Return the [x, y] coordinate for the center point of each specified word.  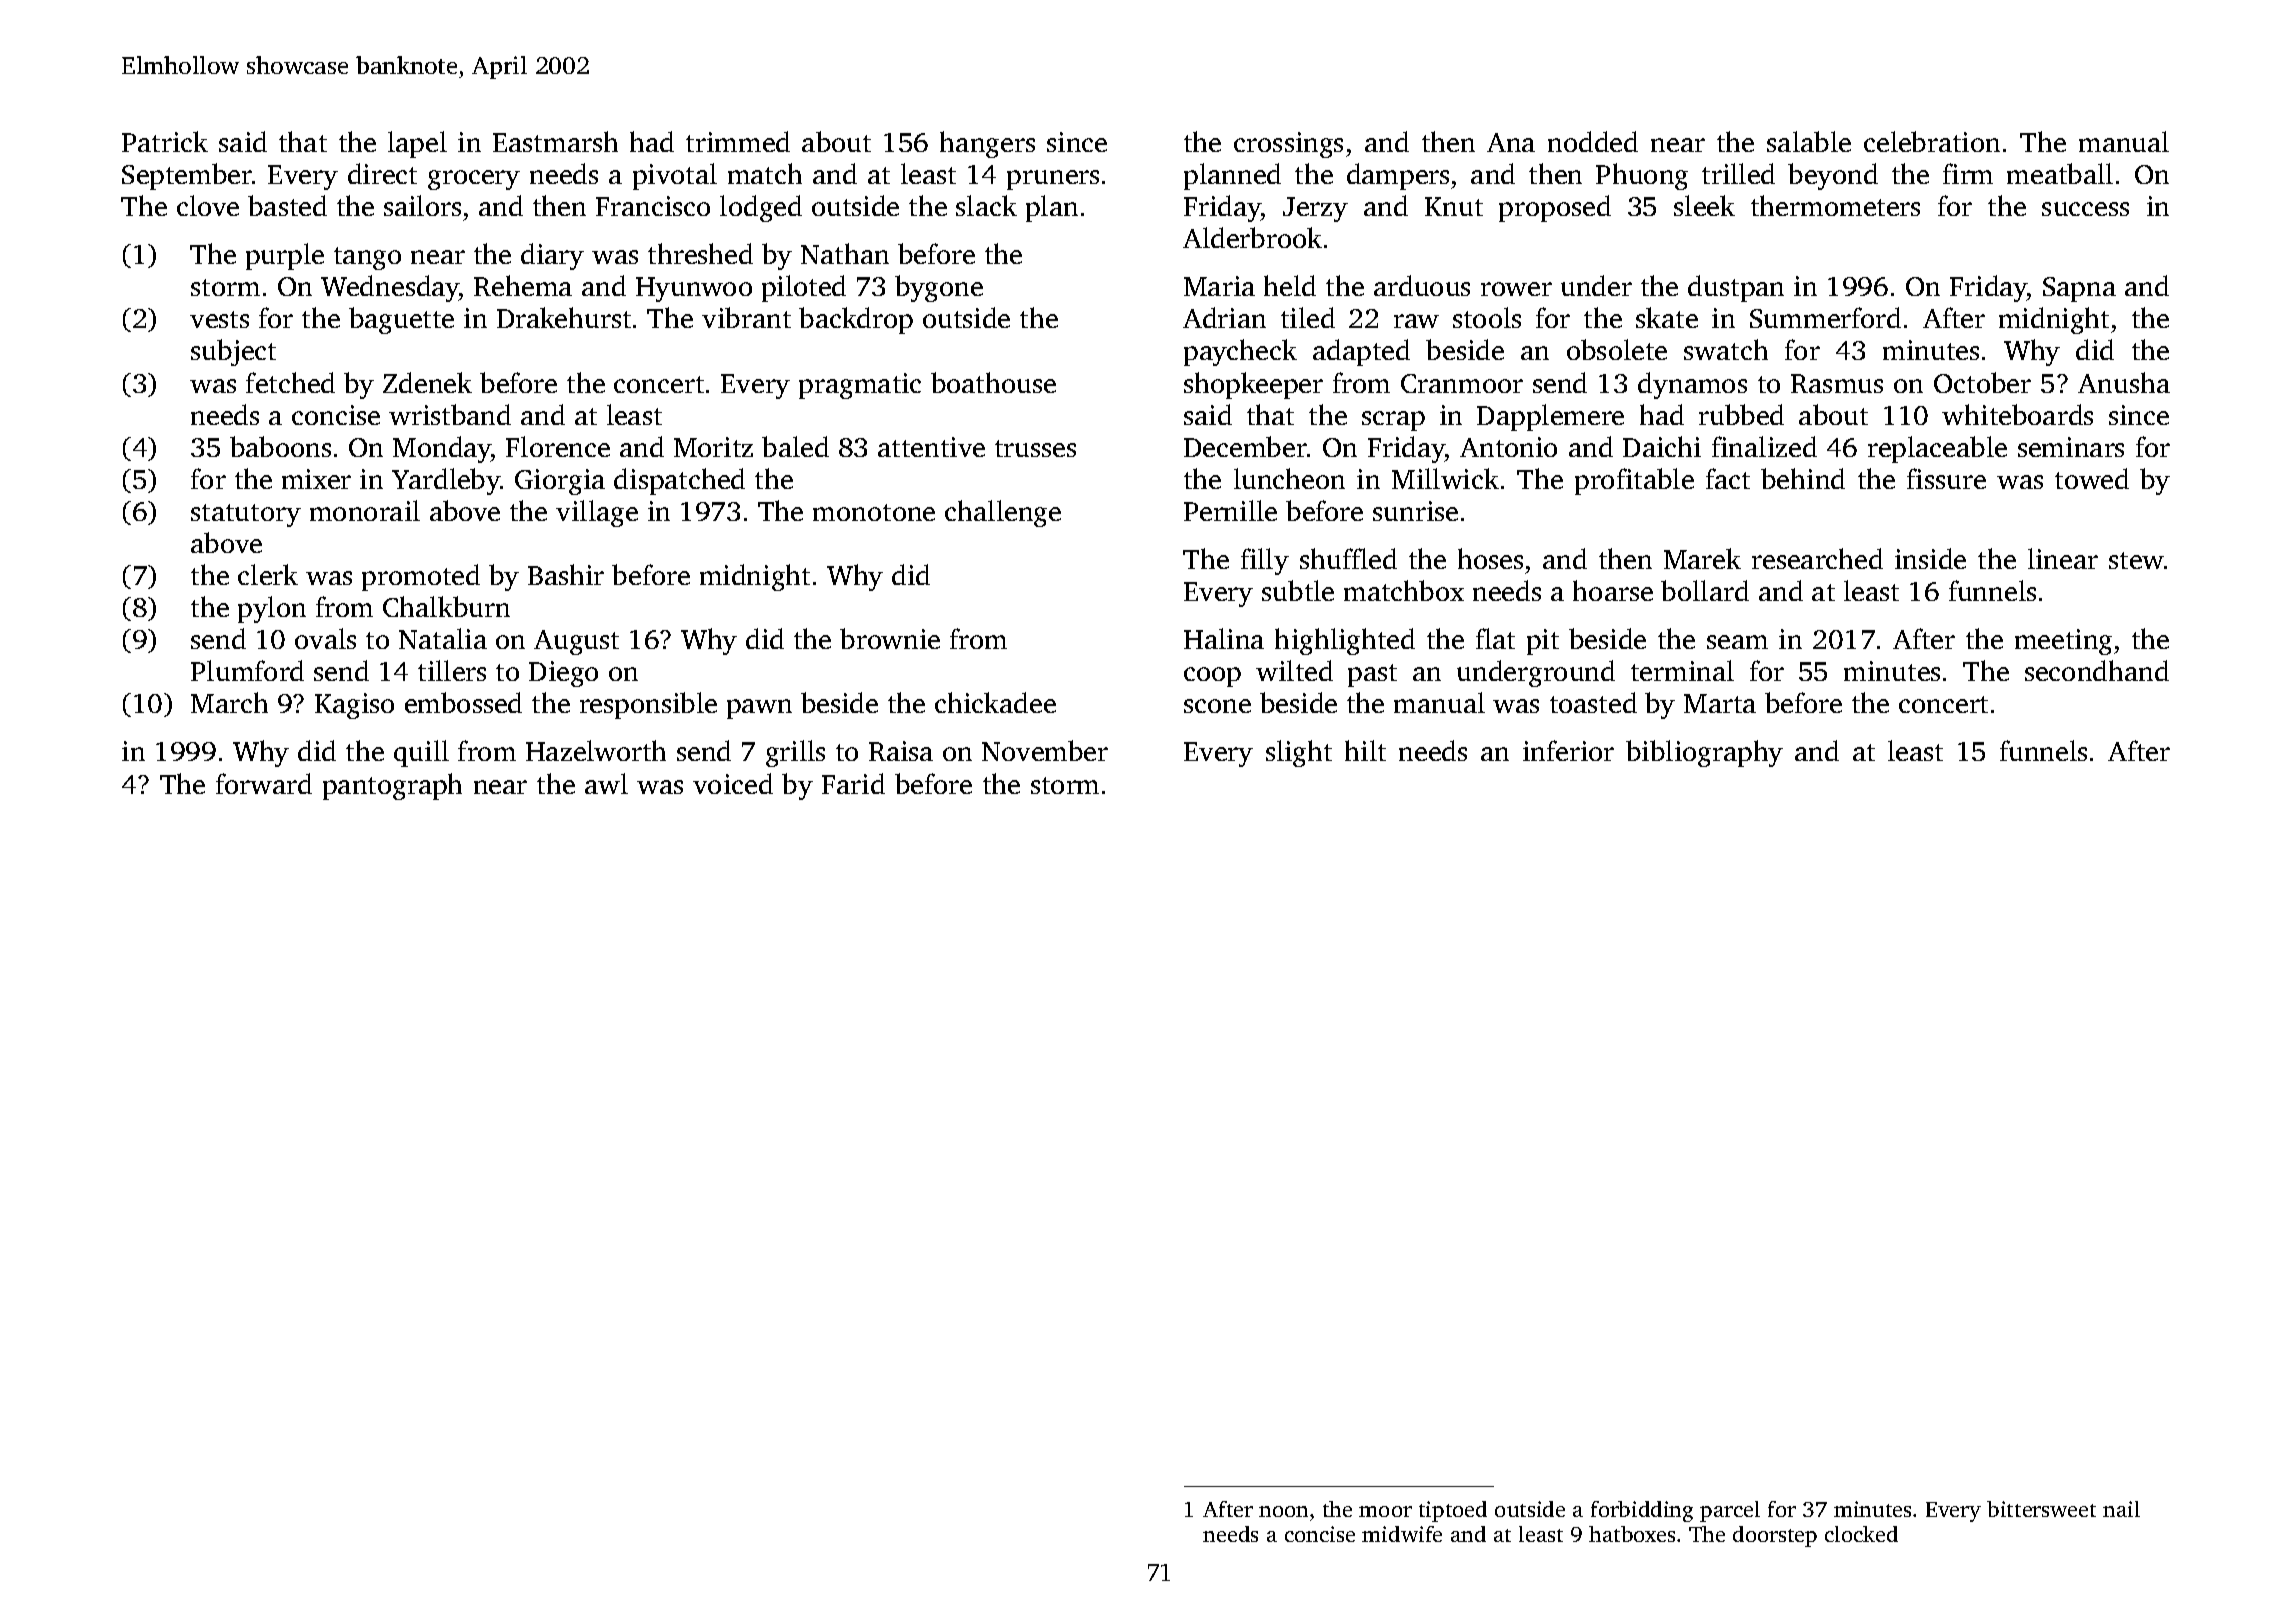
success [2085, 209]
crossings [1288, 145]
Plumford [247, 670]
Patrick [165, 141]
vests [219, 319]
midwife [1402, 1534]
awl [606, 783]
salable [1809, 141]
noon [1283, 1511]
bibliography [1704, 753]
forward [264, 783]
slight [1299, 753]
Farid [853, 783]
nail [2121, 1509]
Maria [1219, 286]
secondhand [2097, 670]
